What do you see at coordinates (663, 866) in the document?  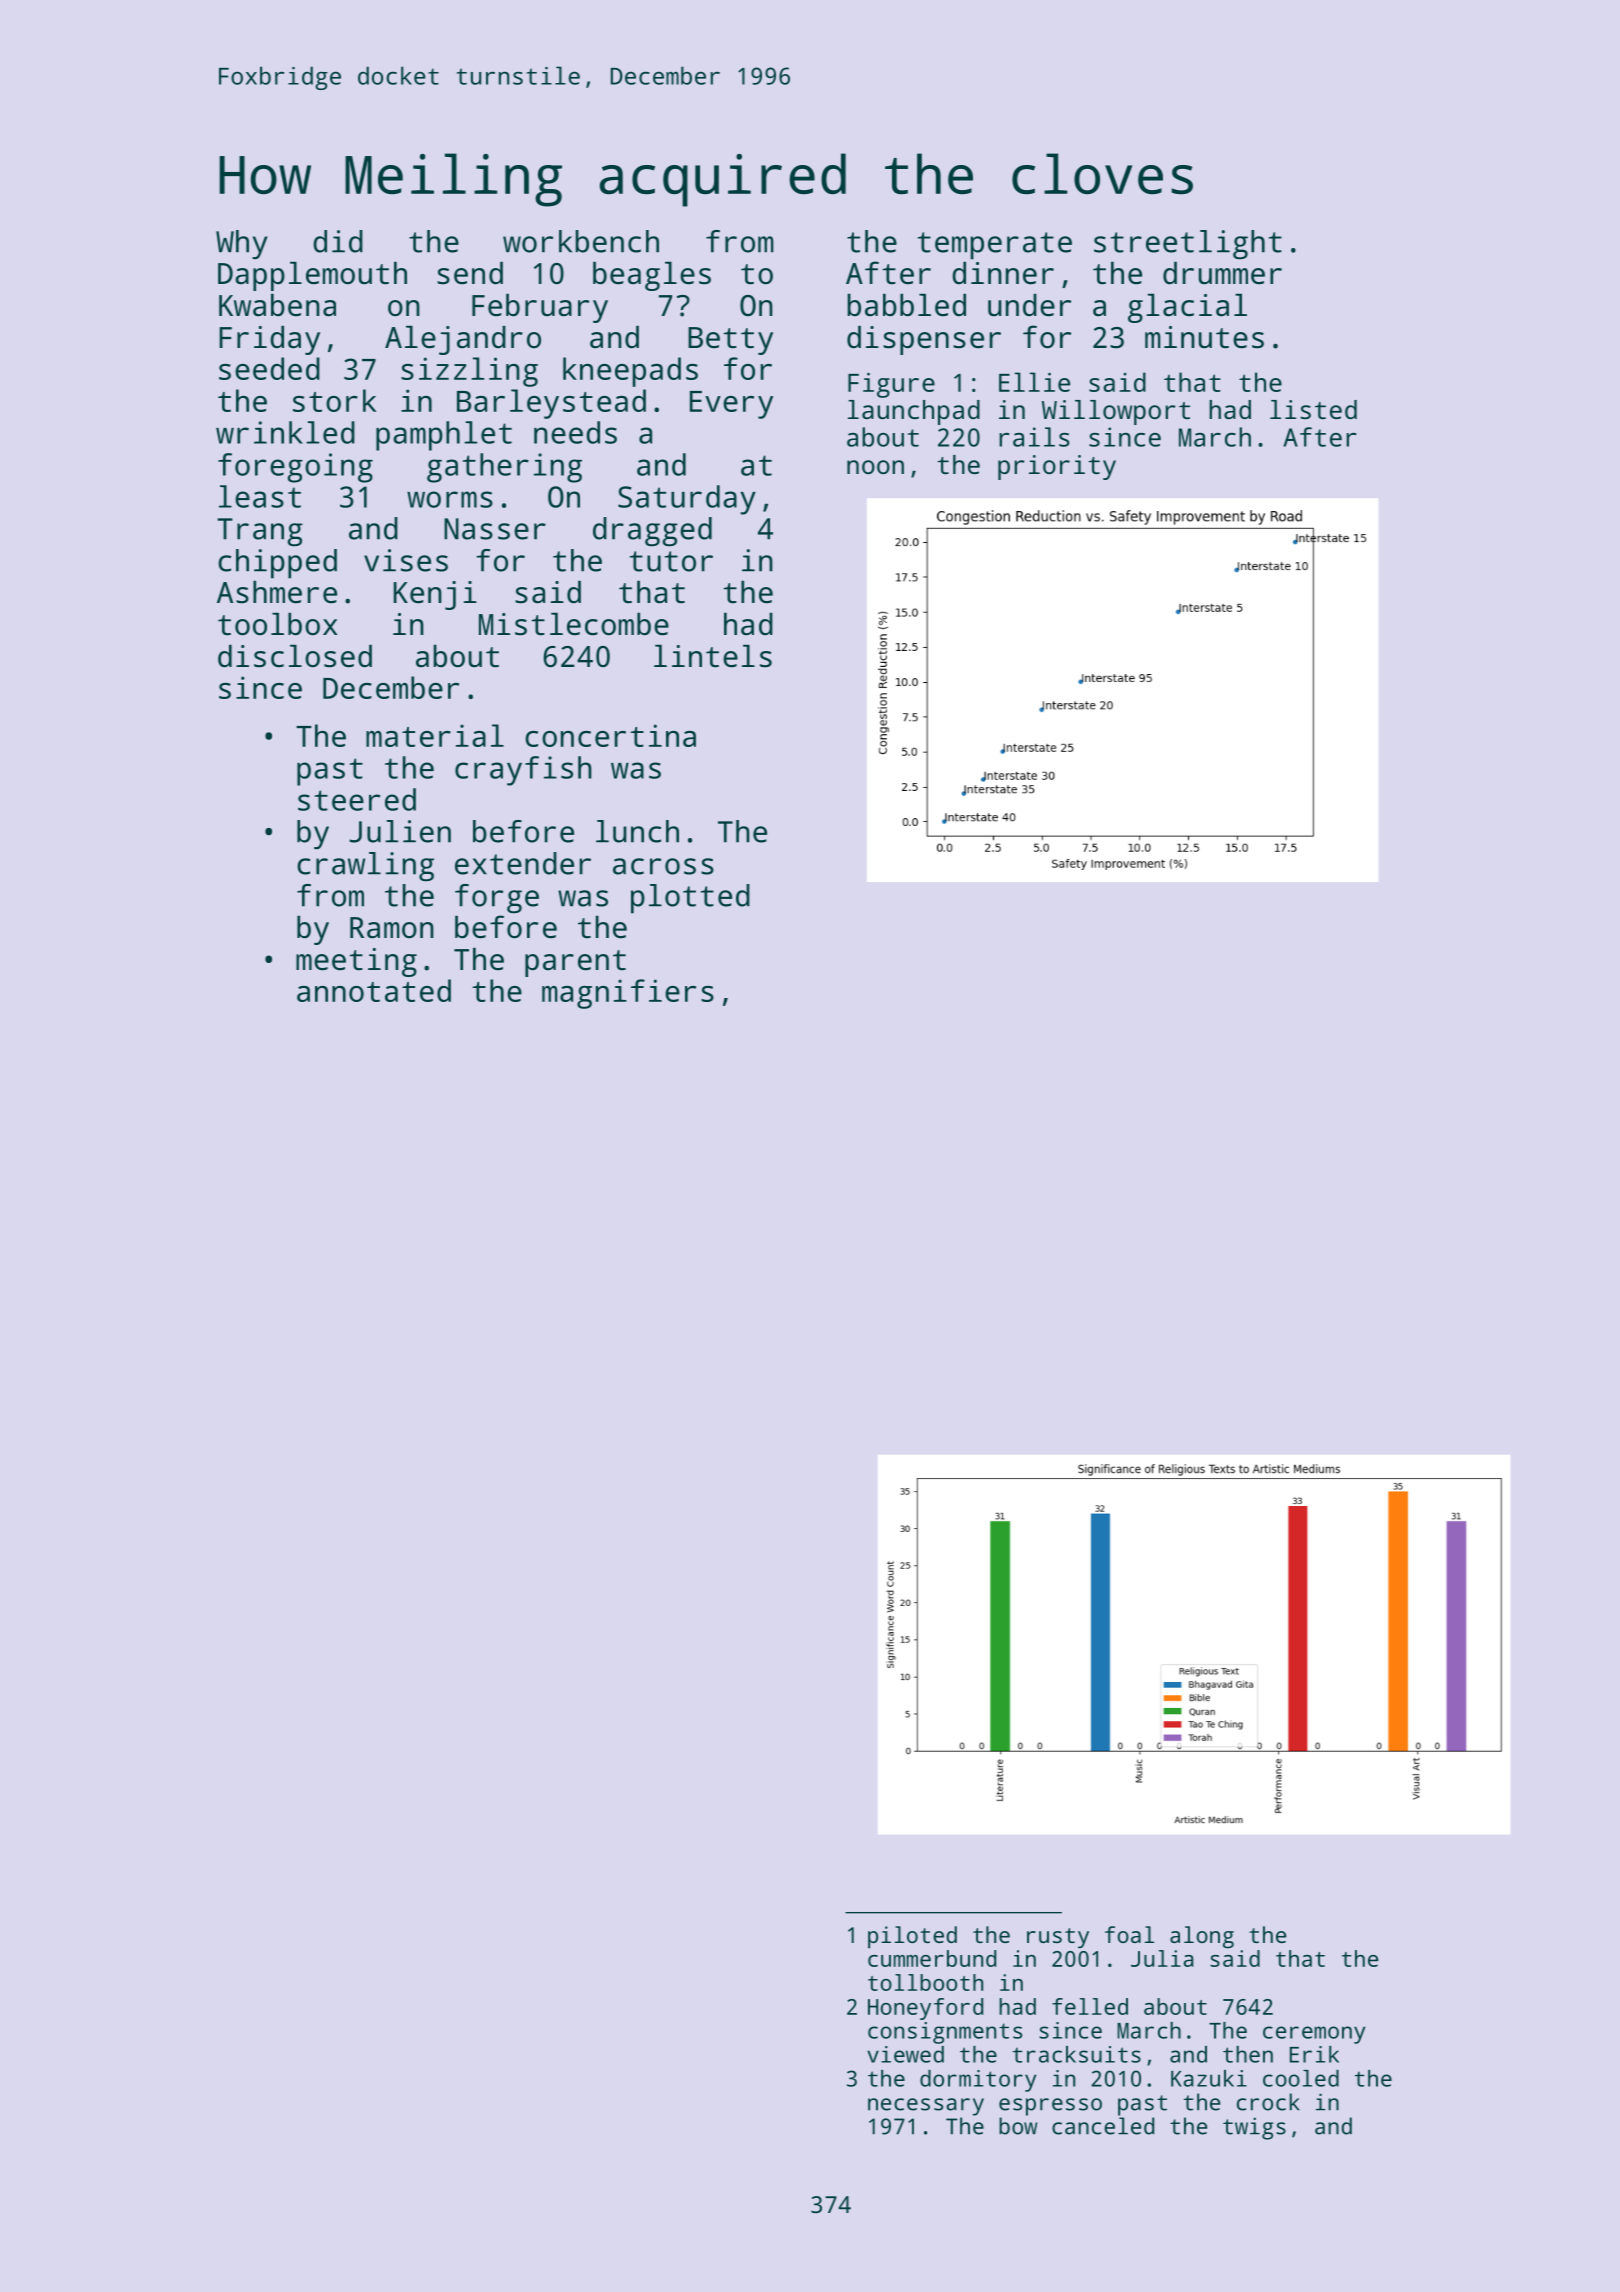 I see `across` at bounding box center [663, 866].
